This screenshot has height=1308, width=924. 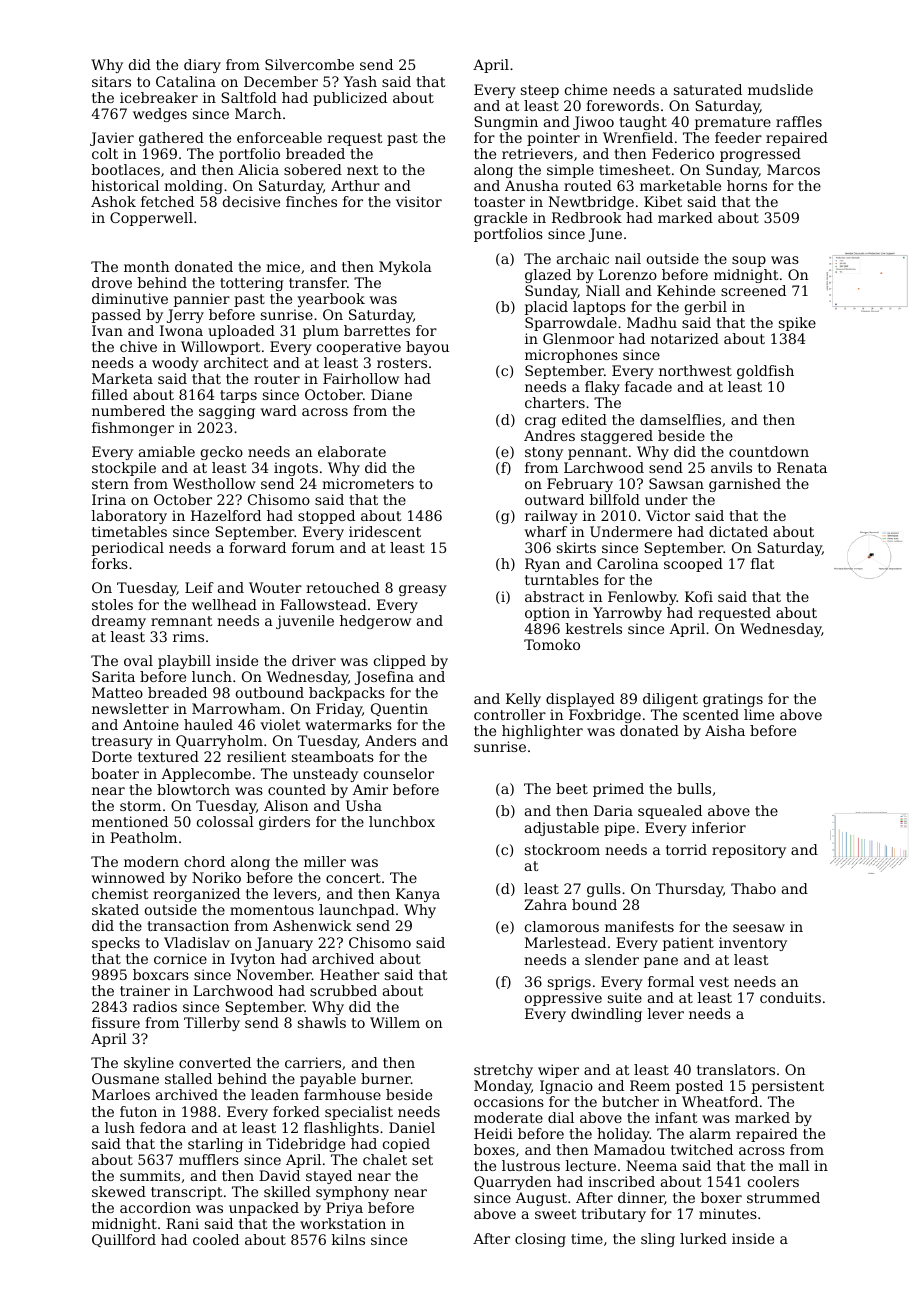 What do you see at coordinates (112, 756) in the screenshot?
I see `Dorte` at bounding box center [112, 756].
